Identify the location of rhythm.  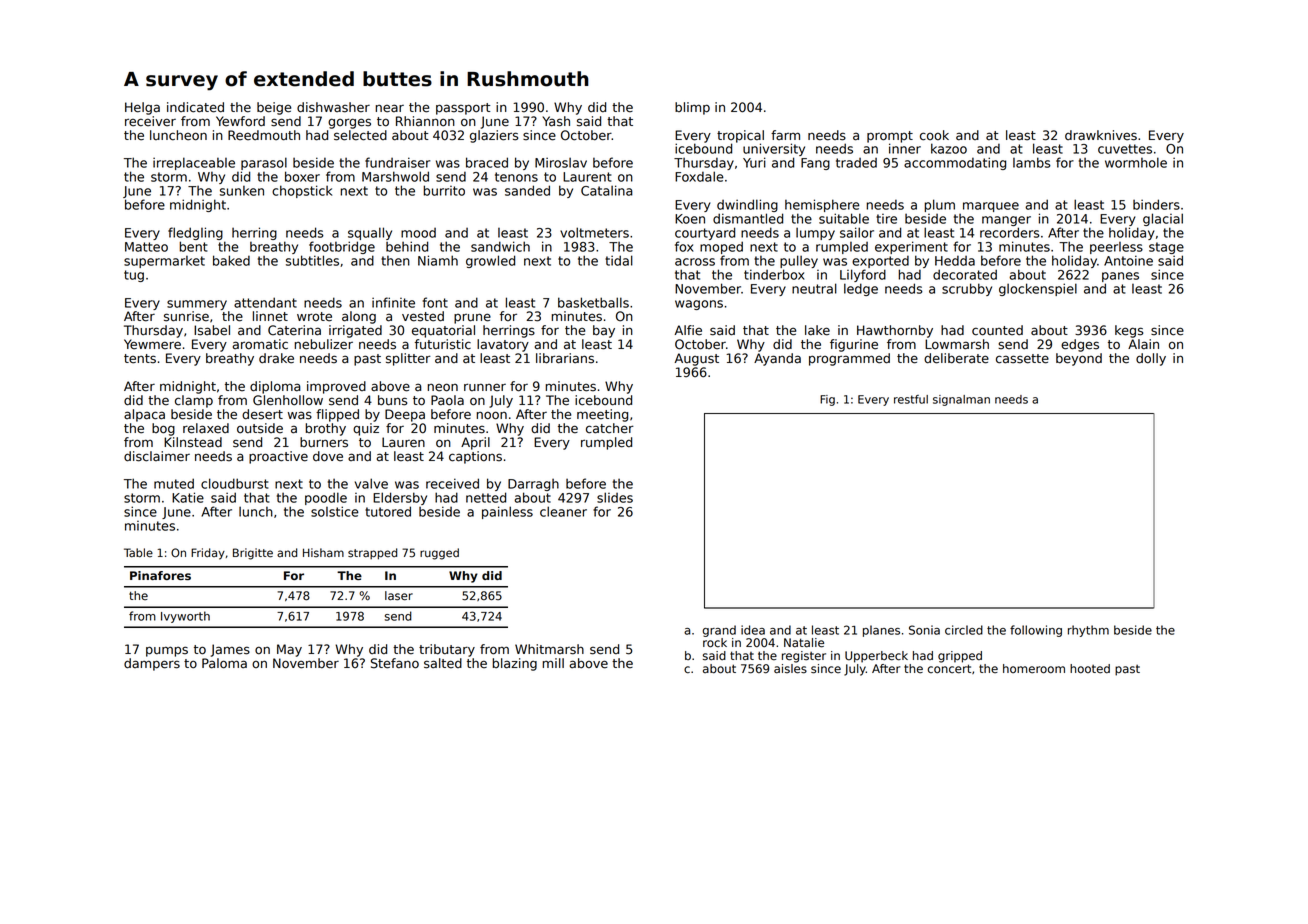
(1088, 631).
